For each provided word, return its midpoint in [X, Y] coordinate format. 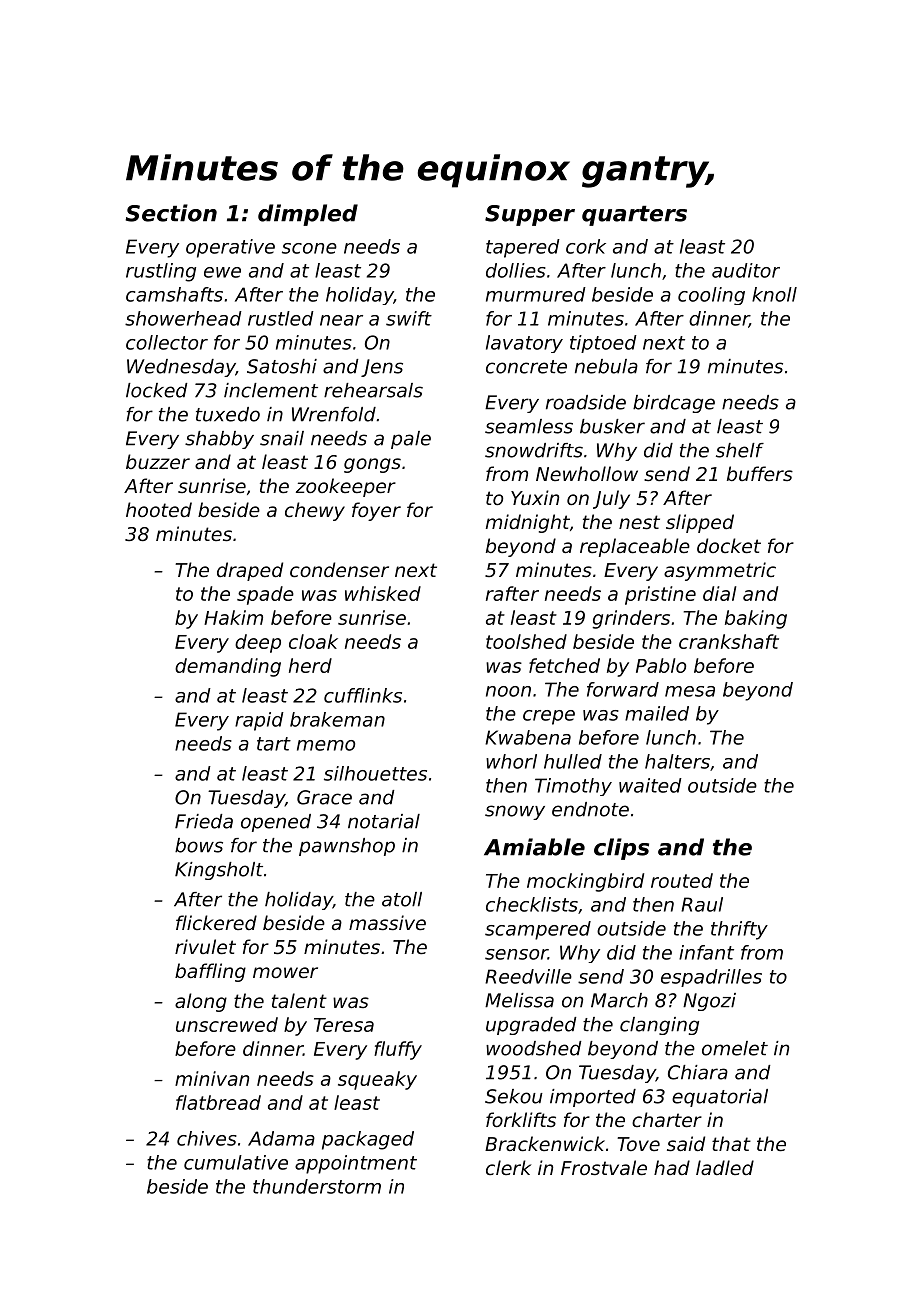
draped [250, 571]
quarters [634, 216]
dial [720, 593]
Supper [530, 215]
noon [508, 691]
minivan [212, 1078]
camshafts [174, 294]
